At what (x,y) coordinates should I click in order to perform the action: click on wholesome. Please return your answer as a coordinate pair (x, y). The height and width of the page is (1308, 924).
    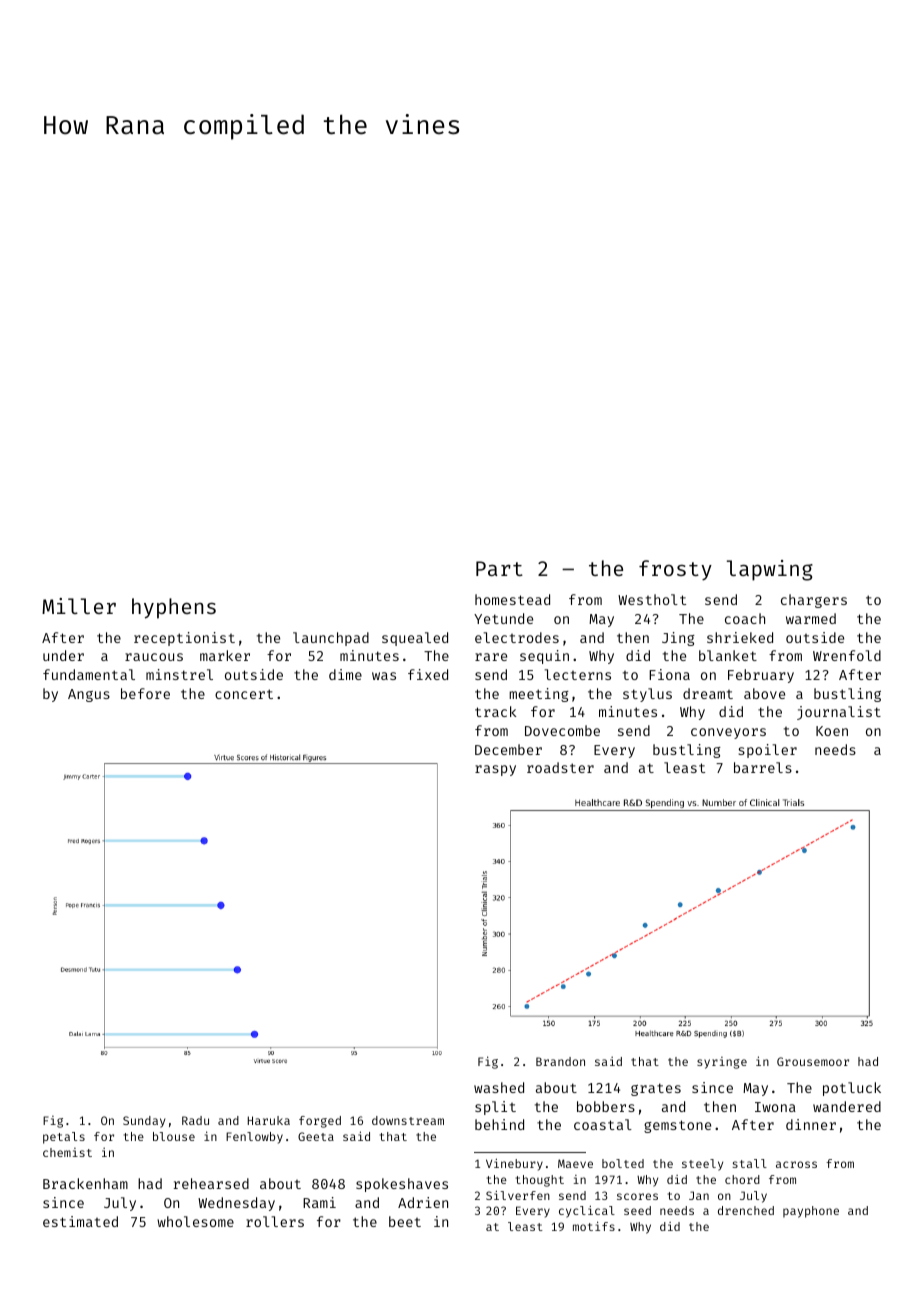
    Looking at the image, I should click on (195, 1221).
